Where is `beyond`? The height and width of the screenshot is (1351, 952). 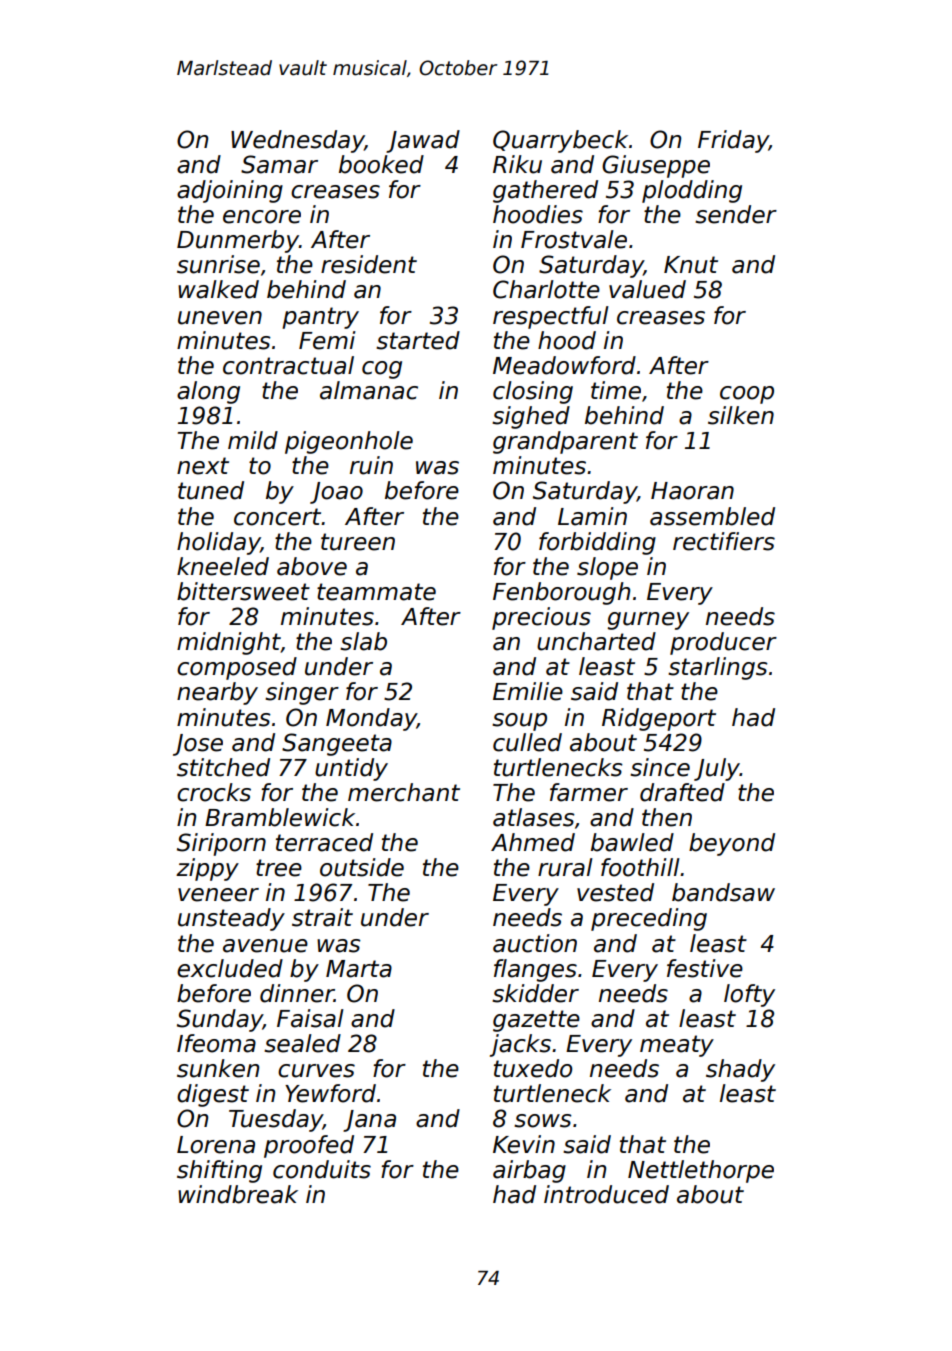
beyond is located at coordinates (732, 844).
